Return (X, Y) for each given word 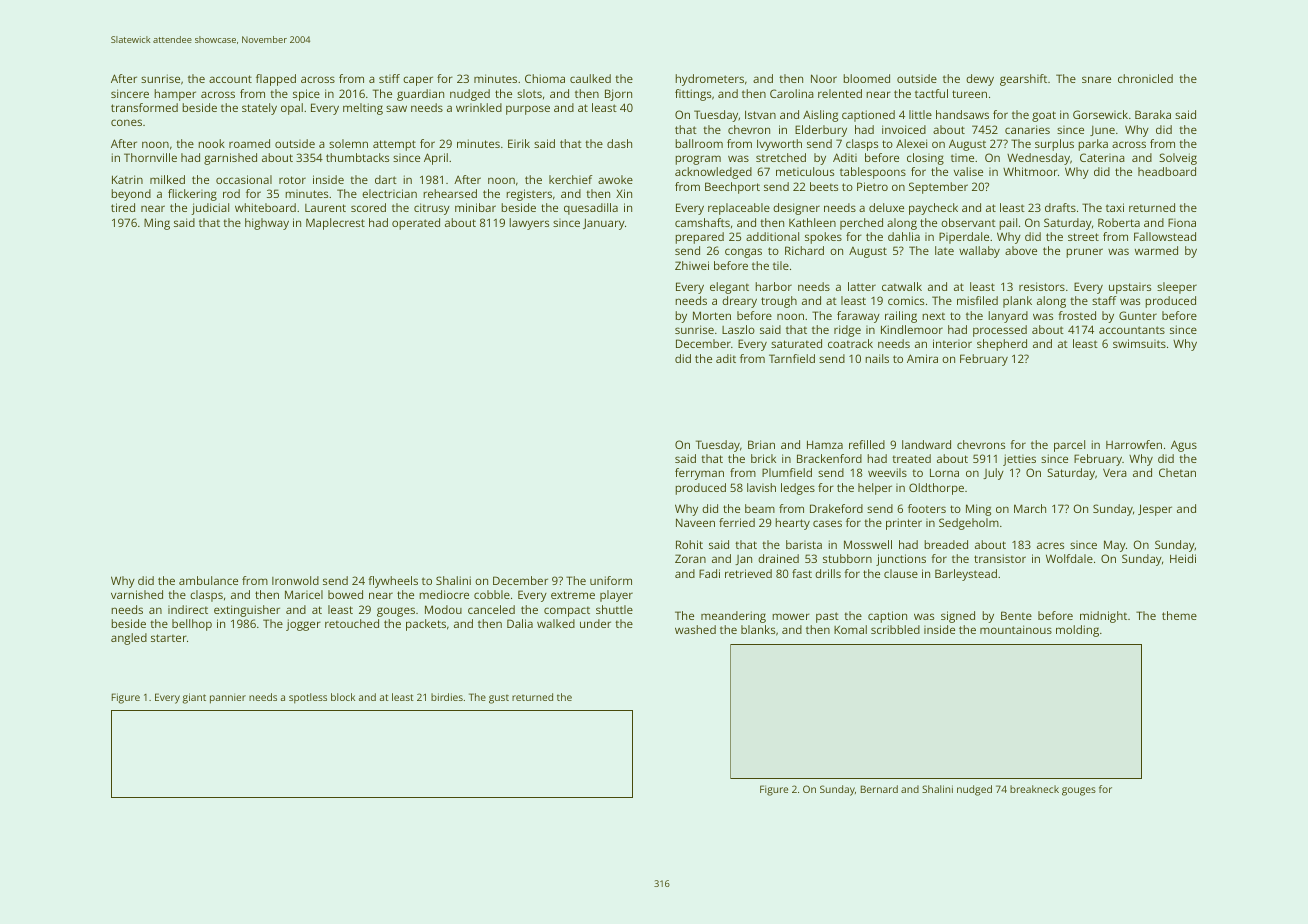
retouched (352, 623)
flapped (276, 80)
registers (529, 195)
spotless (308, 698)
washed (695, 629)
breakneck (1034, 789)
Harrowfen (1134, 444)
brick (763, 458)
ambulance (208, 580)
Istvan (760, 114)
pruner (1084, 253)
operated (416, 224)
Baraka (1153, 114)
